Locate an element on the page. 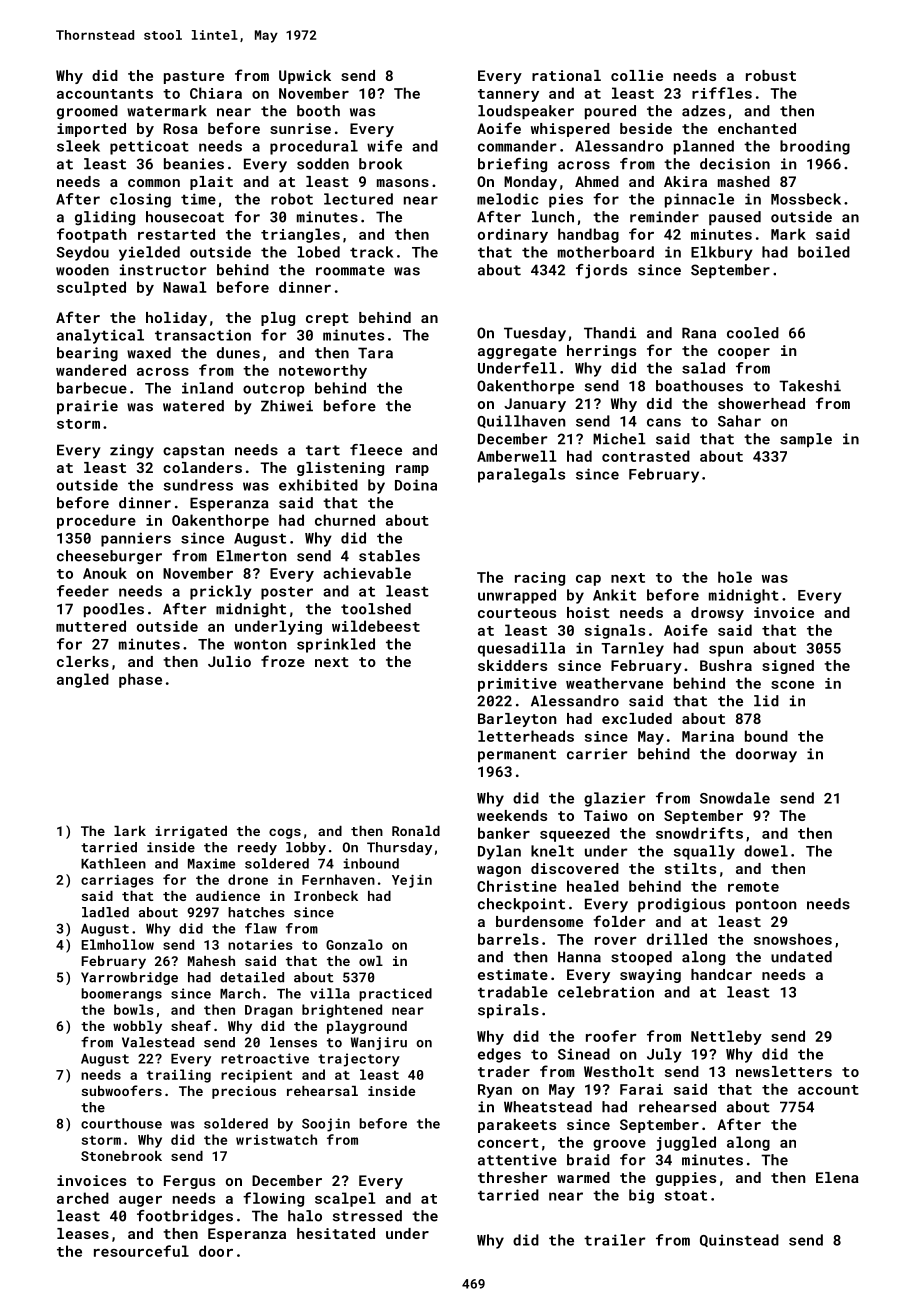 The width and height of the page is (924, 1314). Takeshi is located at coordinates (810, 386).
